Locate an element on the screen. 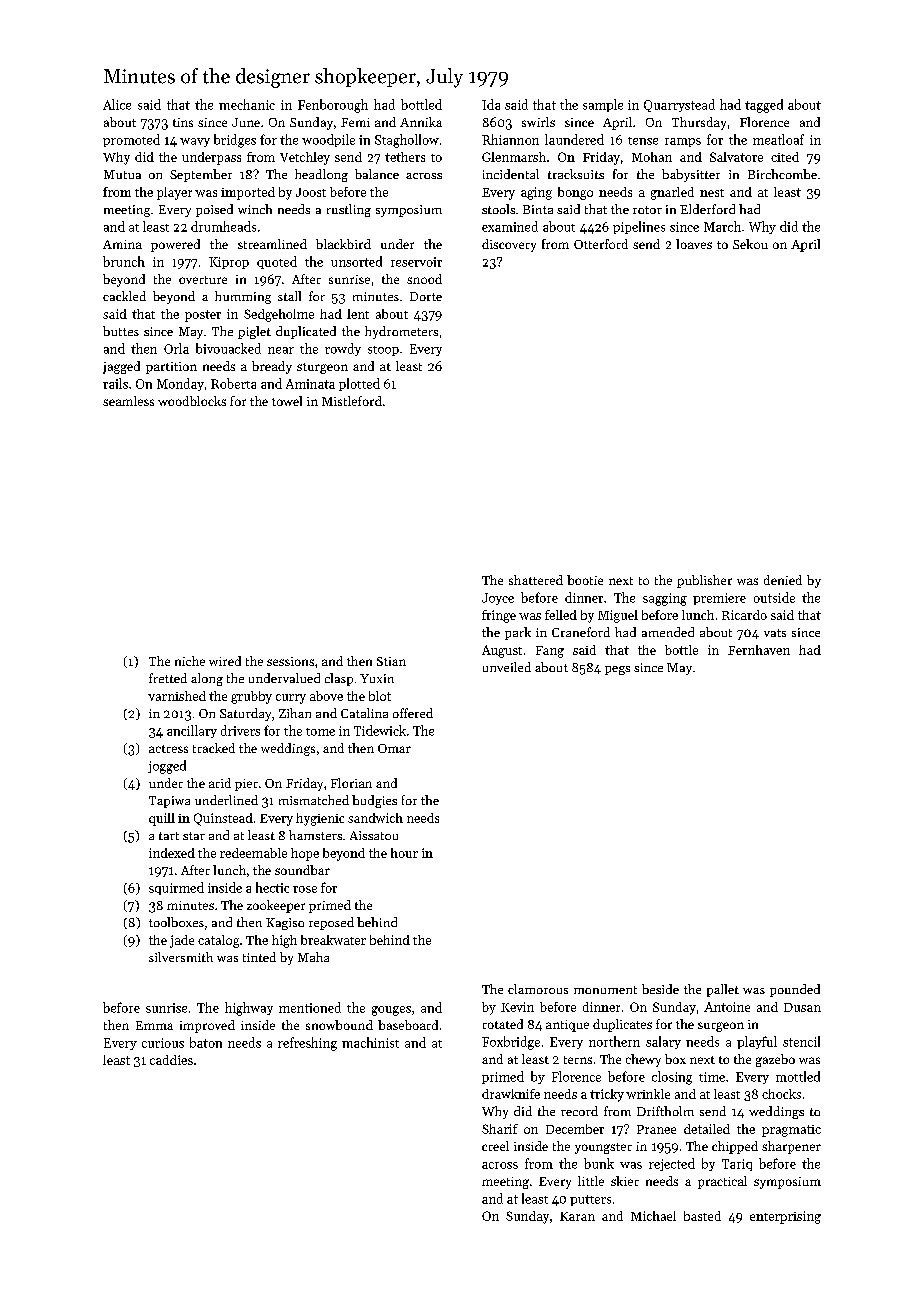 The height and width of the screenshot is (1308, 924). Sharif is located at coordinates (500, 1129).
